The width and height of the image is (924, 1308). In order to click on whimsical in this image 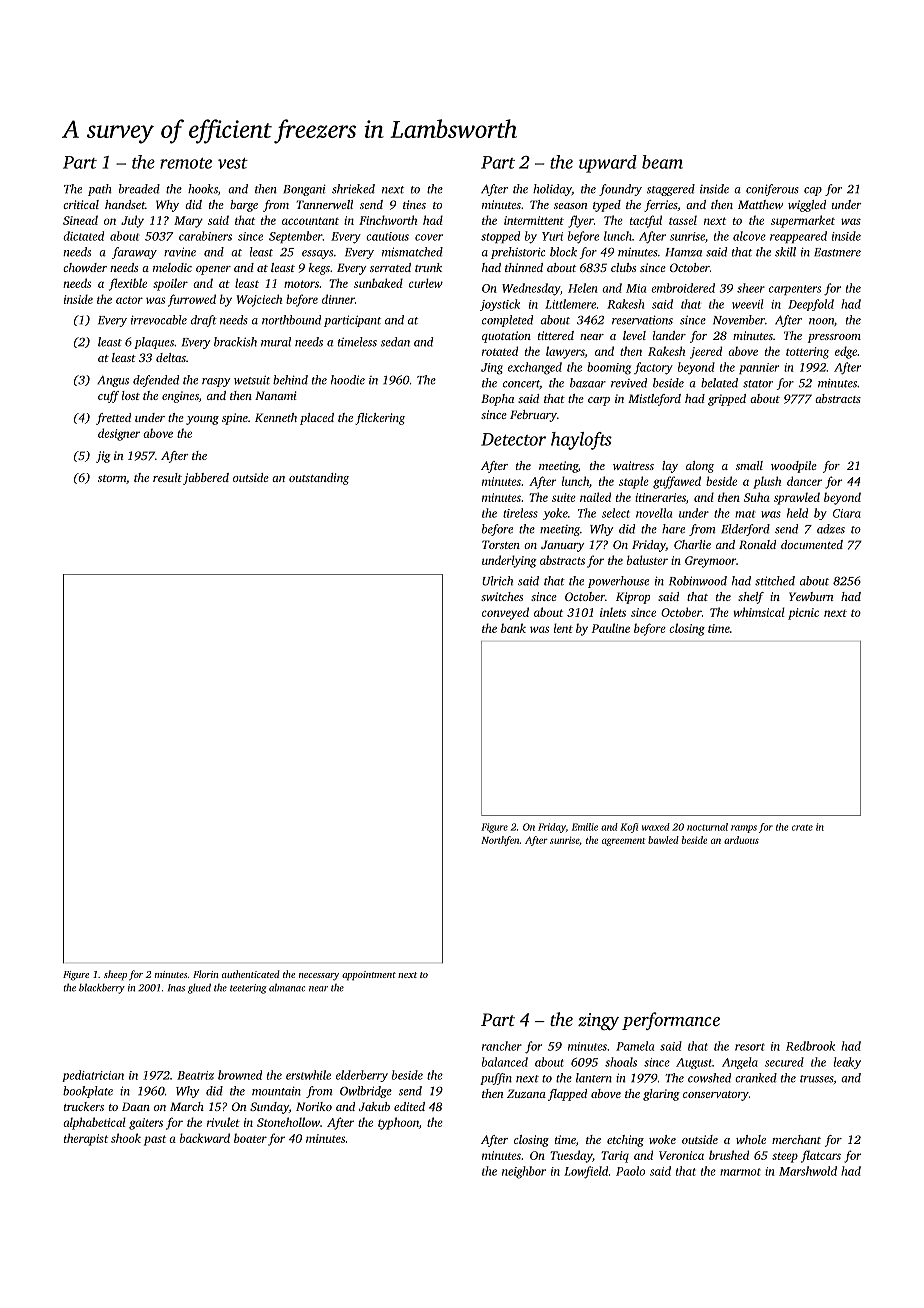, I will do `click(759, 612)`.
